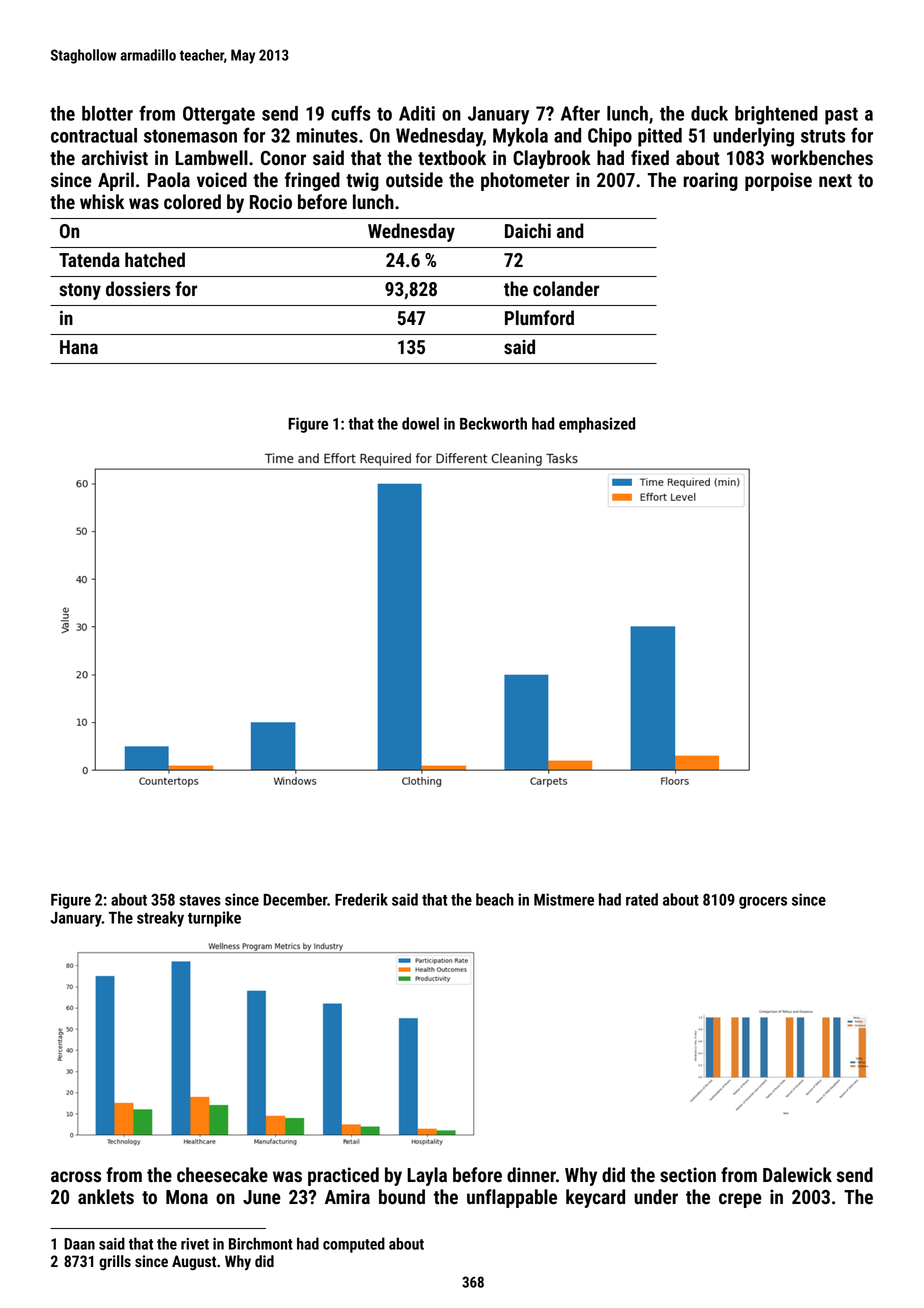 The height and width of the document is (1308, 924). I want to click on computed, so click(354, 1245).
